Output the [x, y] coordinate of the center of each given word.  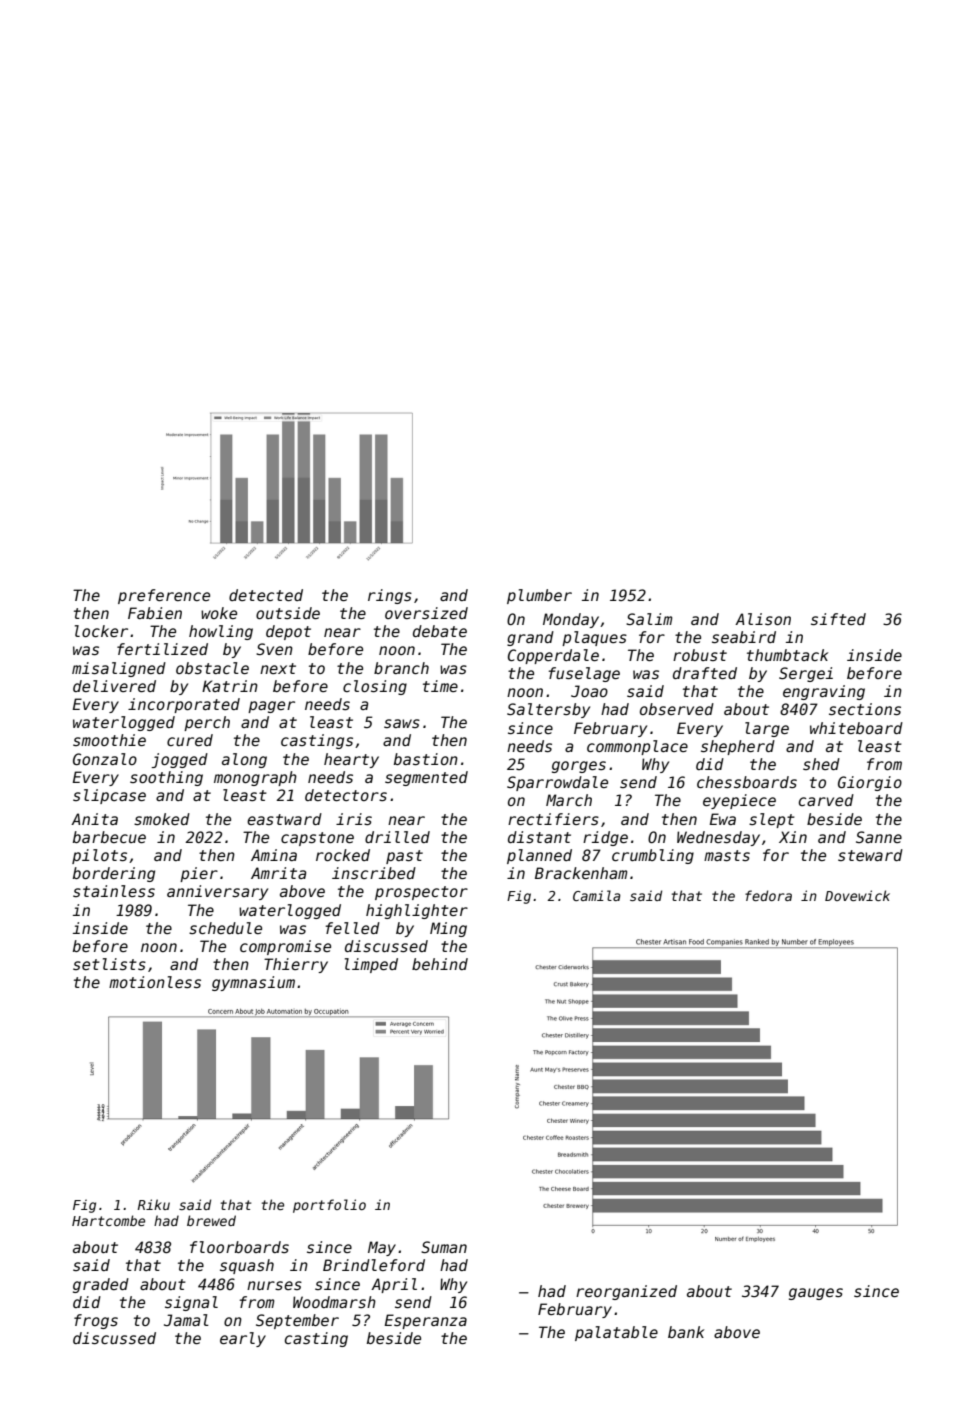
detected [266, 595]
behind [440, 964]
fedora [768, 895]
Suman [444, 1247]
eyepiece [739, 801]
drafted [705, 673]
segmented [426, 778]
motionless [155, 982]
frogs [96, 1321]
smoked [162, 819]
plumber [539, 596]
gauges [816, 1294]
